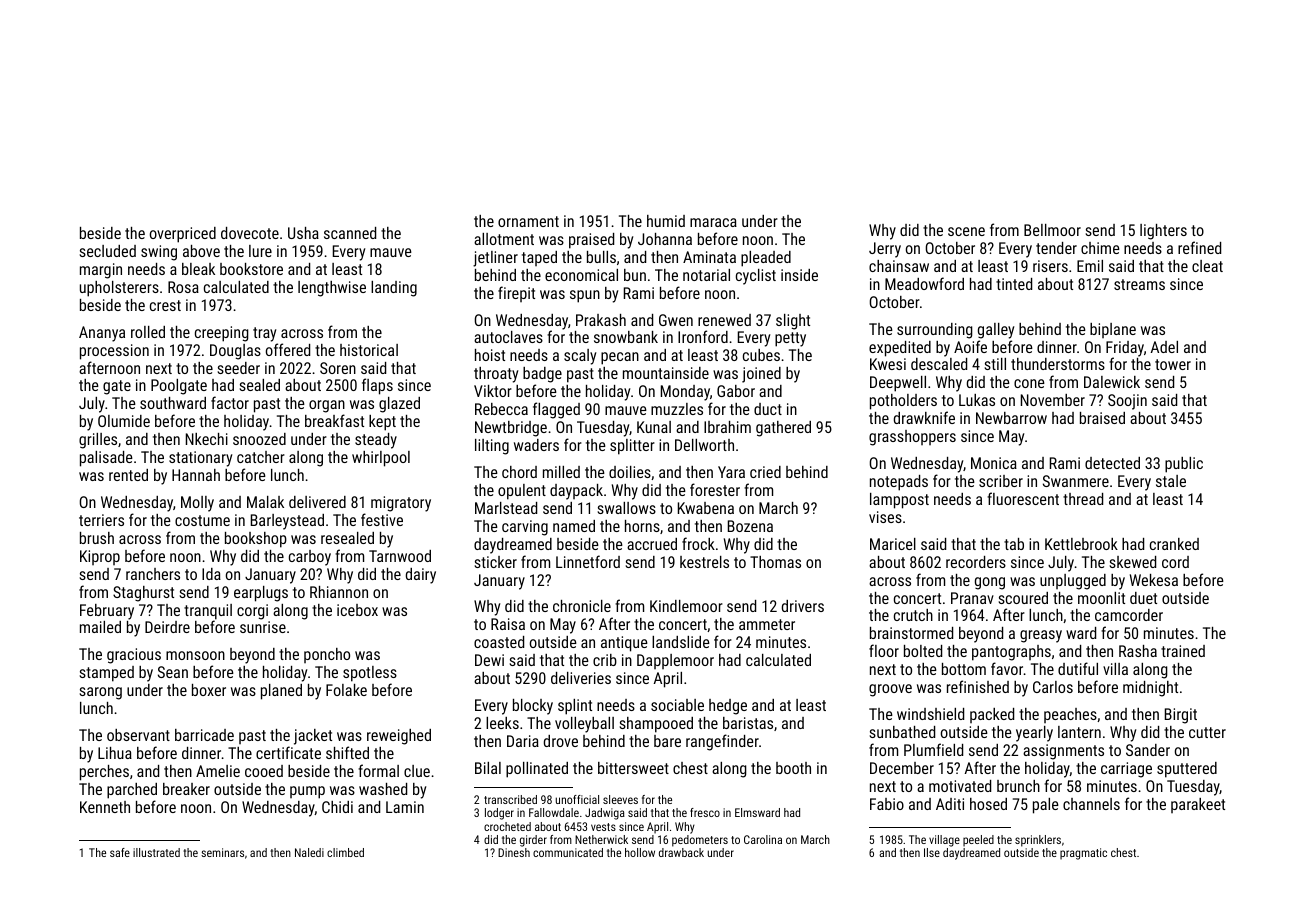  Describe the element at coordinates (528, 221) in the image. I see `ornament` at that location.
